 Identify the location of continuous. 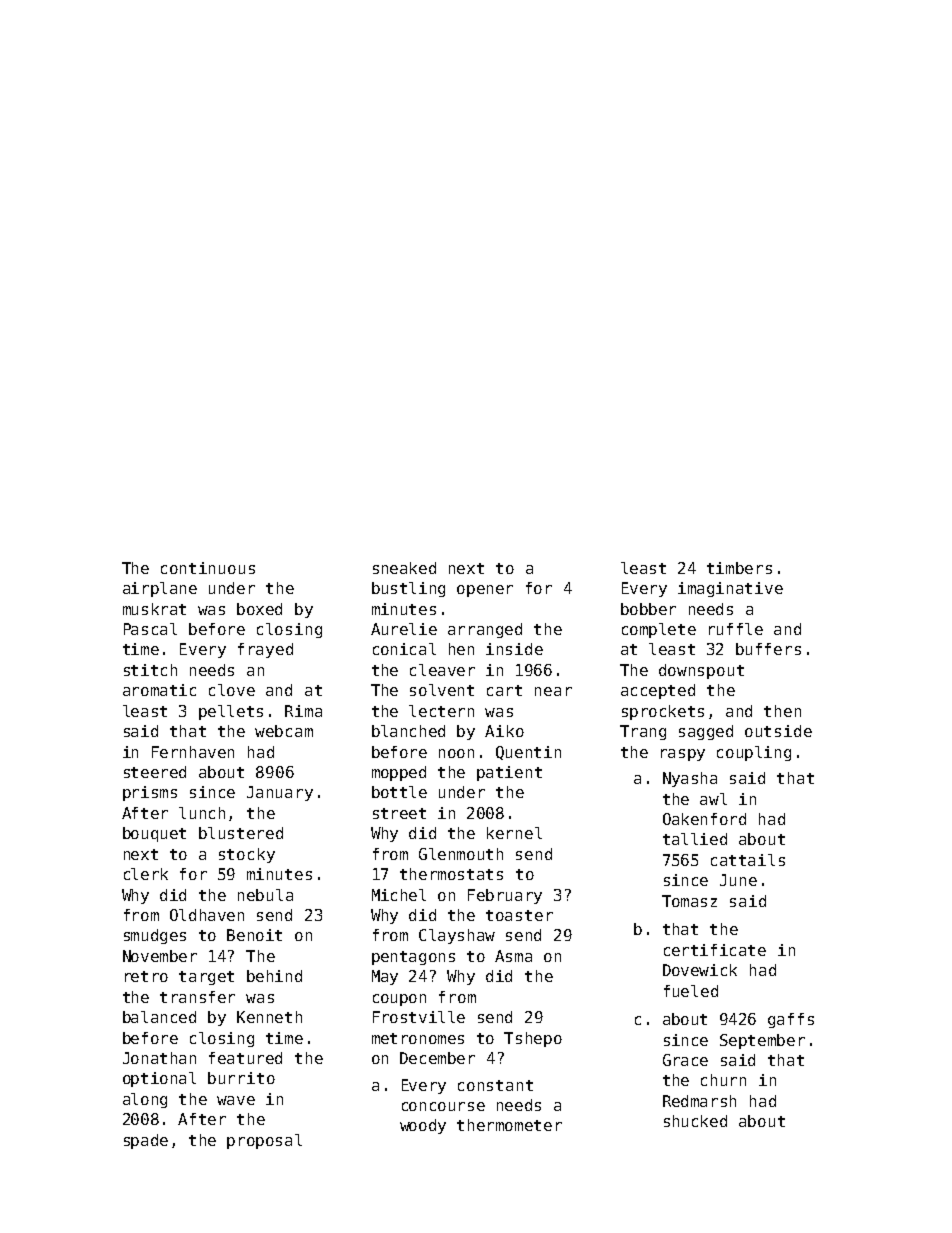
(208, 568).
